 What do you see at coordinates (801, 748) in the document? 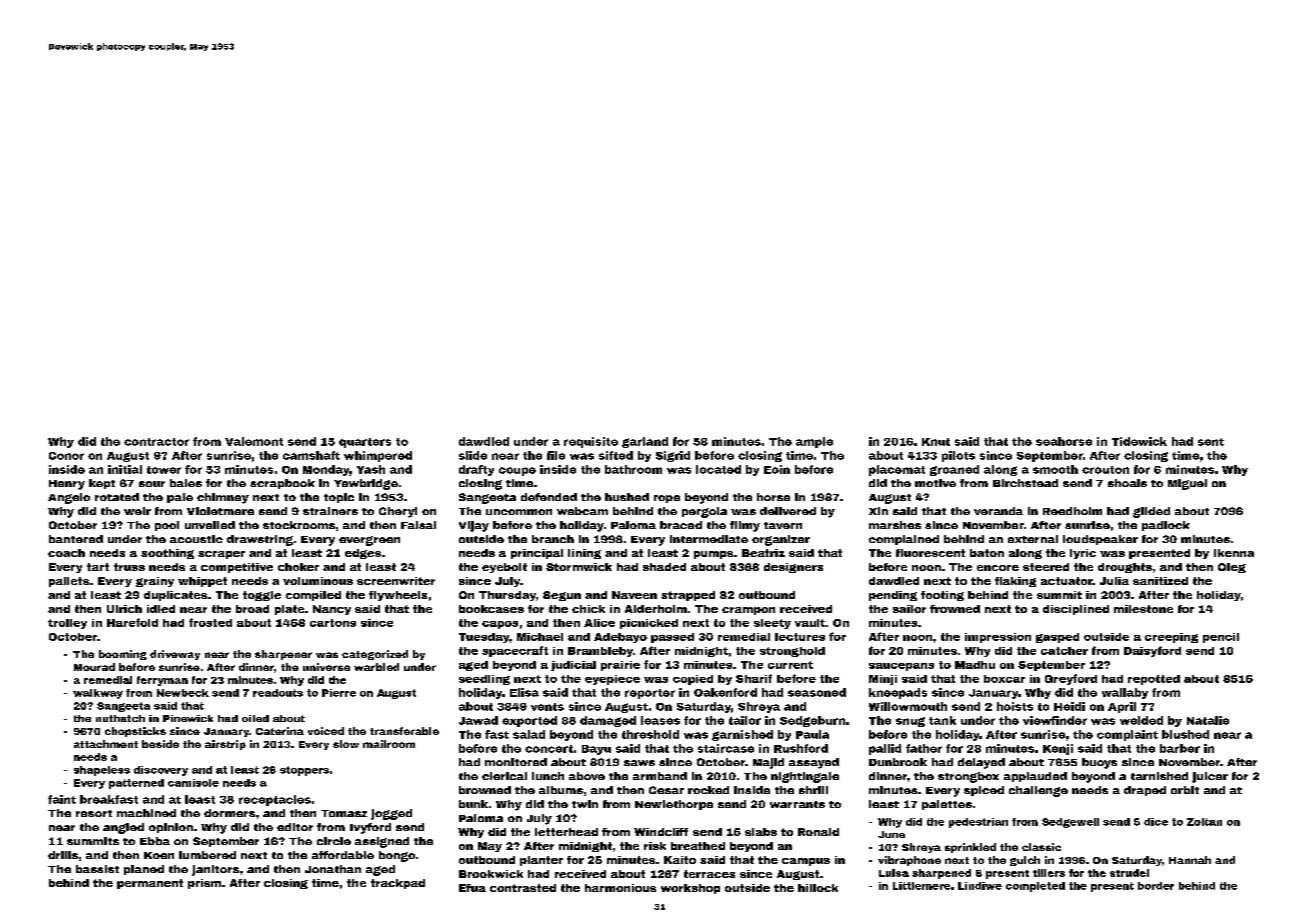
I see `Rushford` at bounding box center [801, 748].
